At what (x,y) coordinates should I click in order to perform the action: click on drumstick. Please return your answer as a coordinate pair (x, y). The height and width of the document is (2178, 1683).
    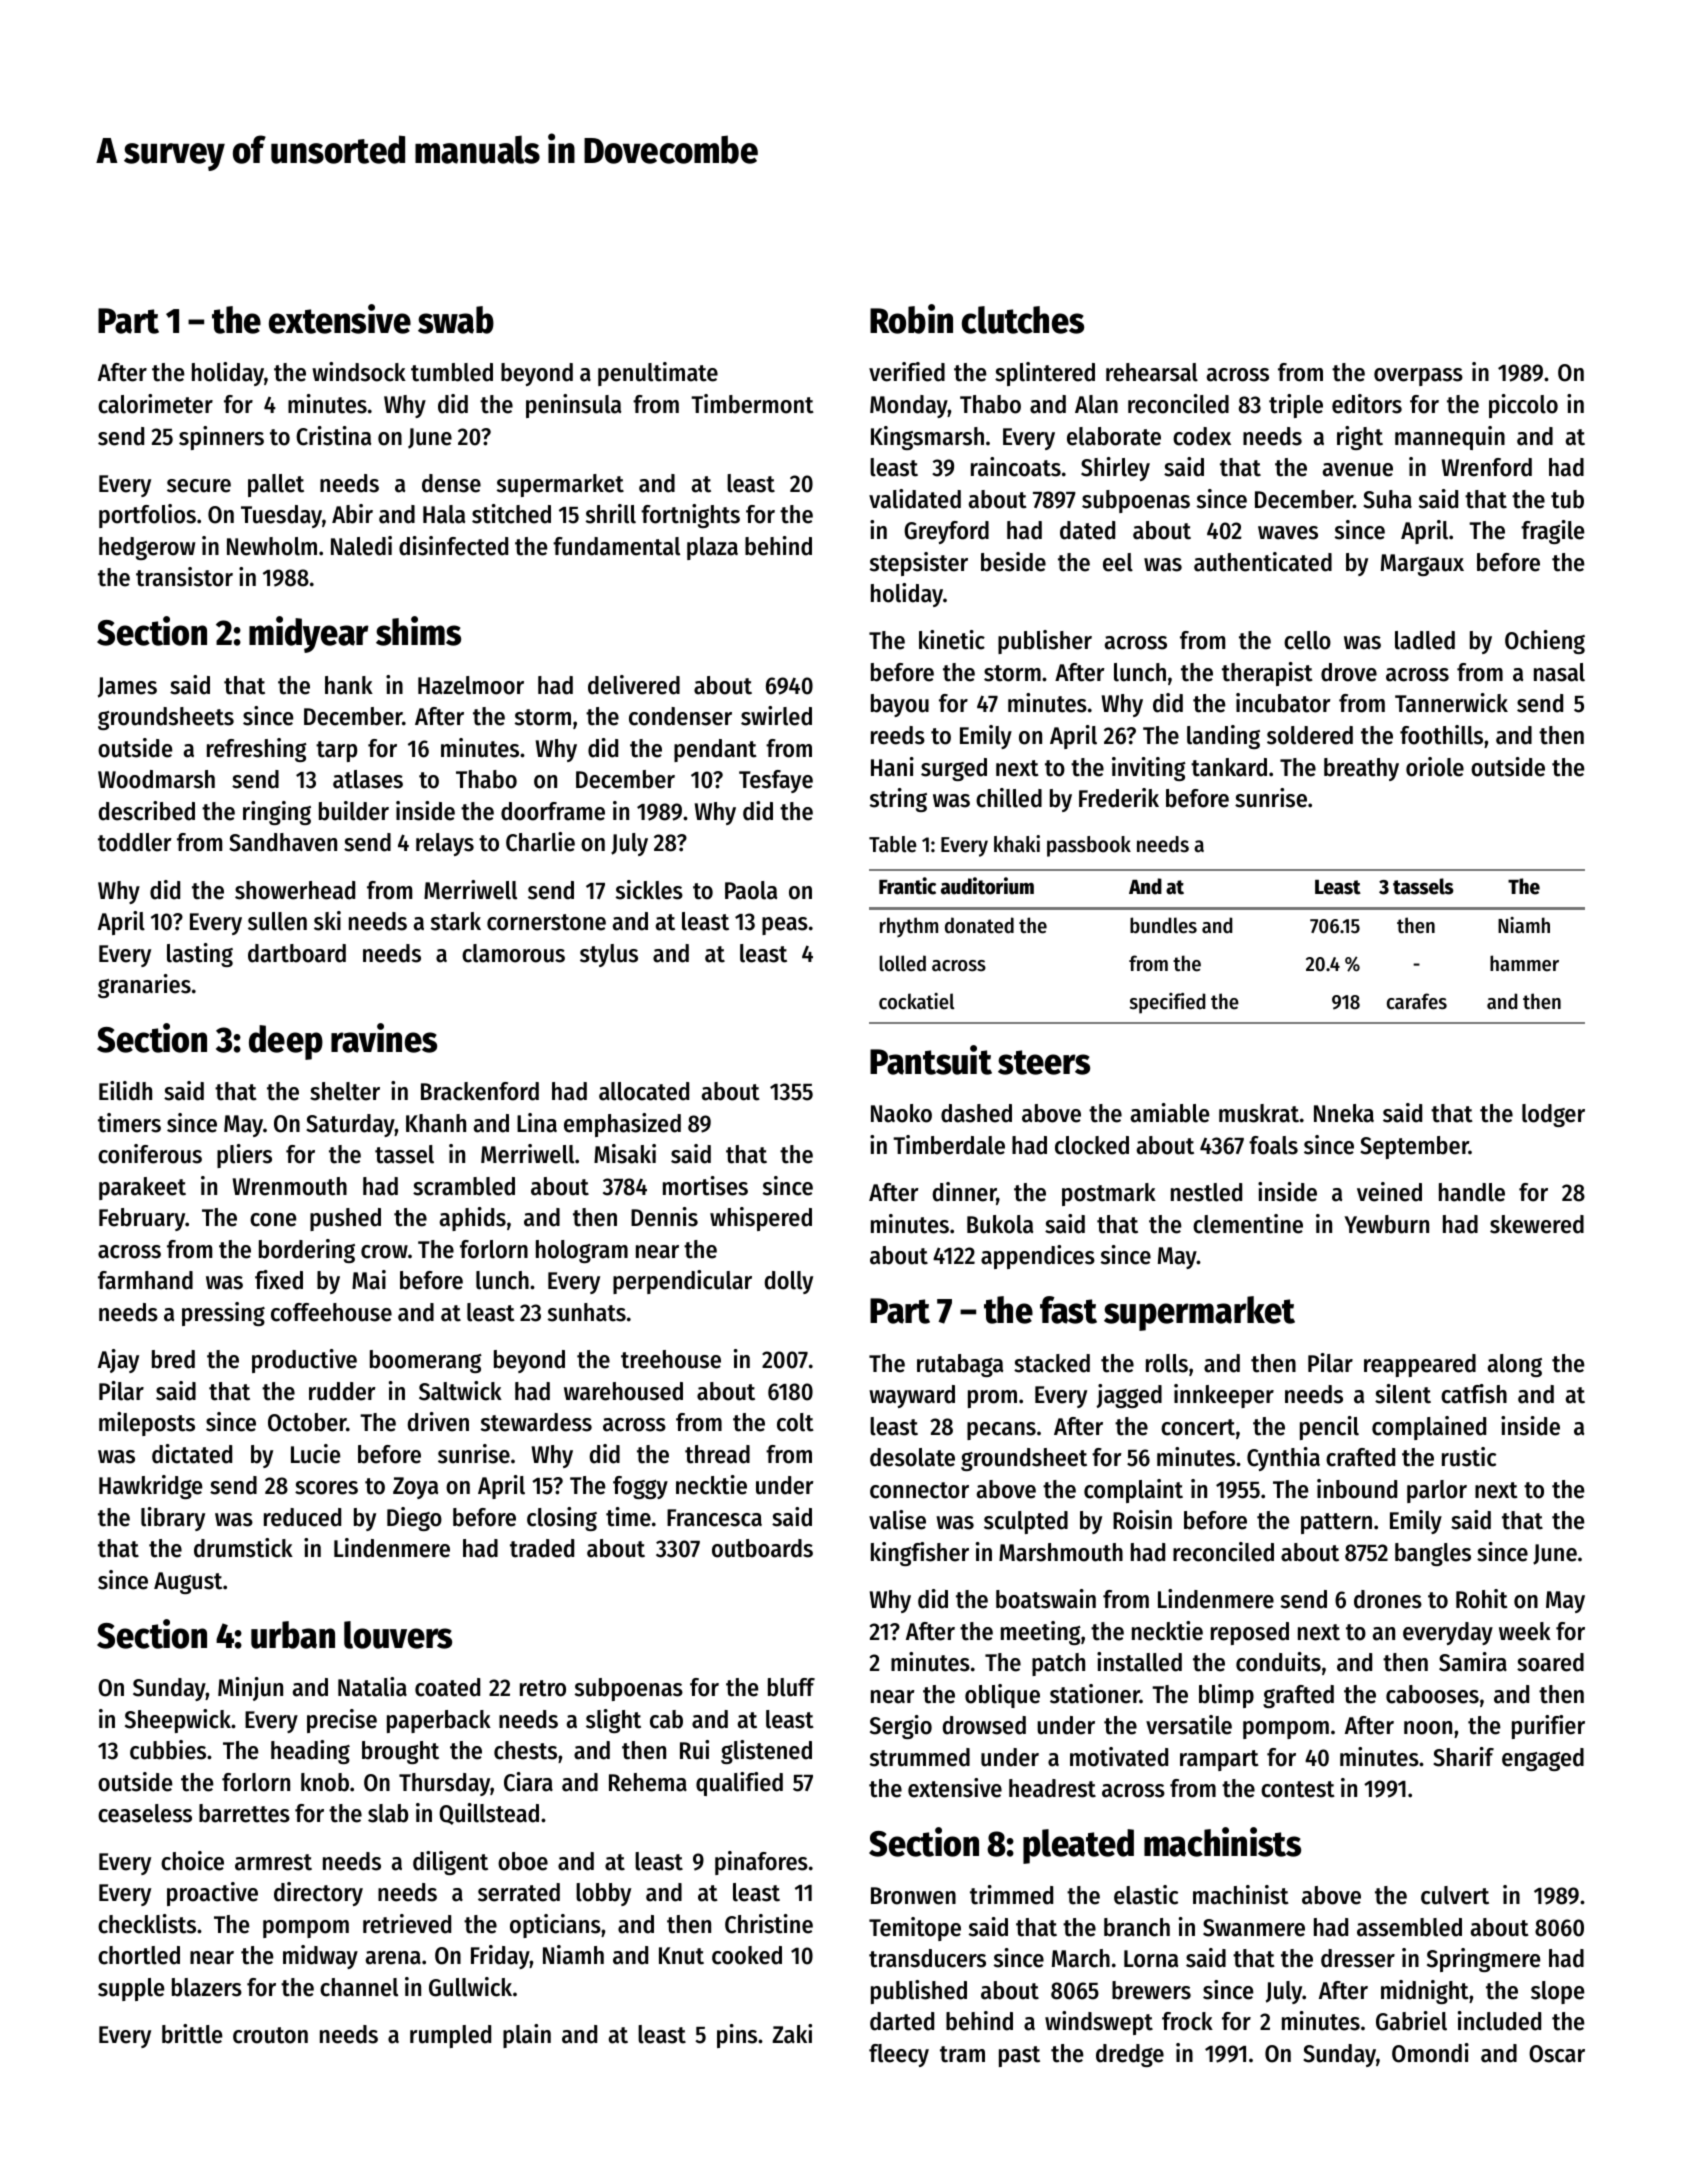
    Looking at the image, I should click on (243, 1548).
